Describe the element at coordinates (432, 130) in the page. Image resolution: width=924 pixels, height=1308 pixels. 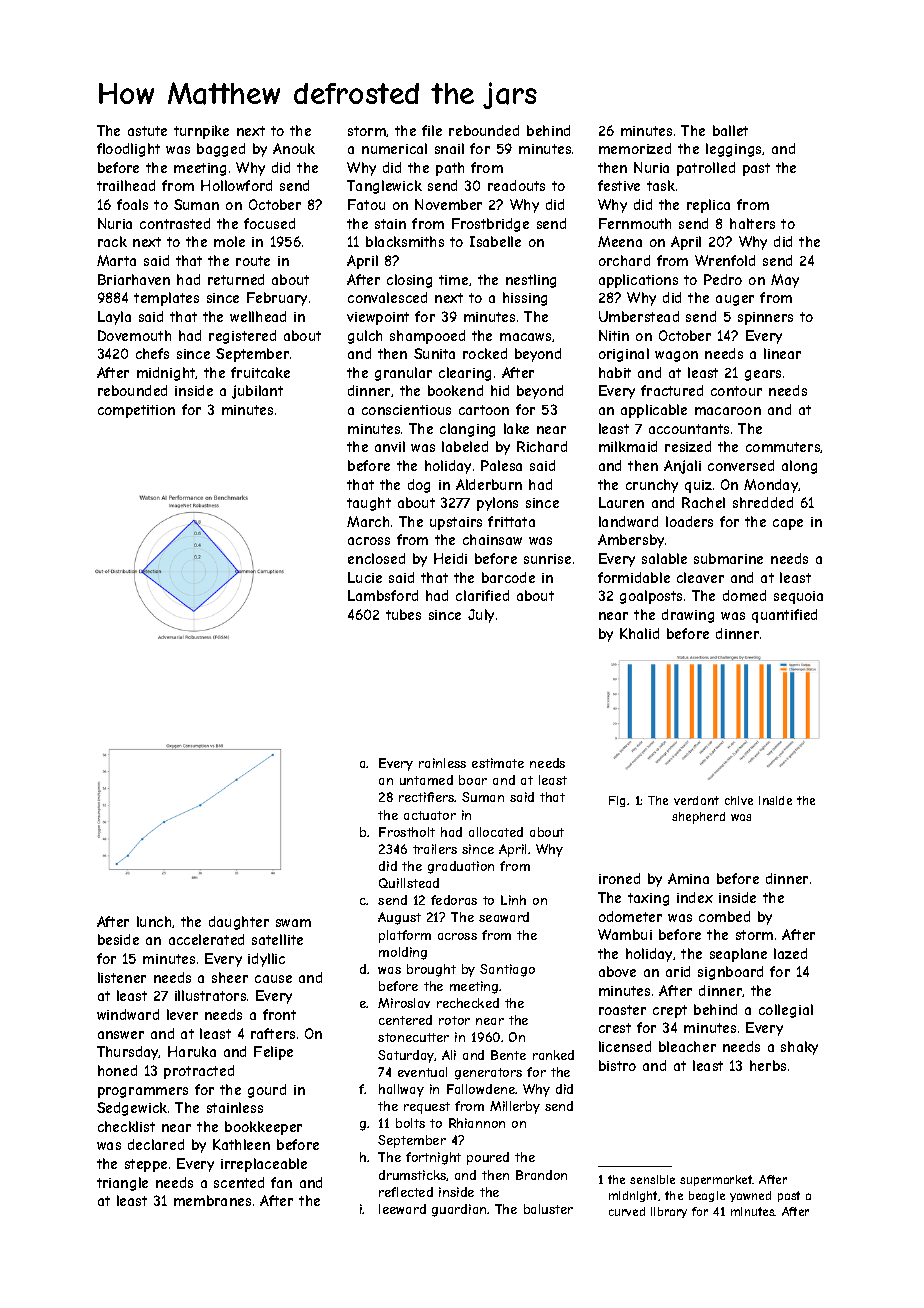
I see `file` at that location.
